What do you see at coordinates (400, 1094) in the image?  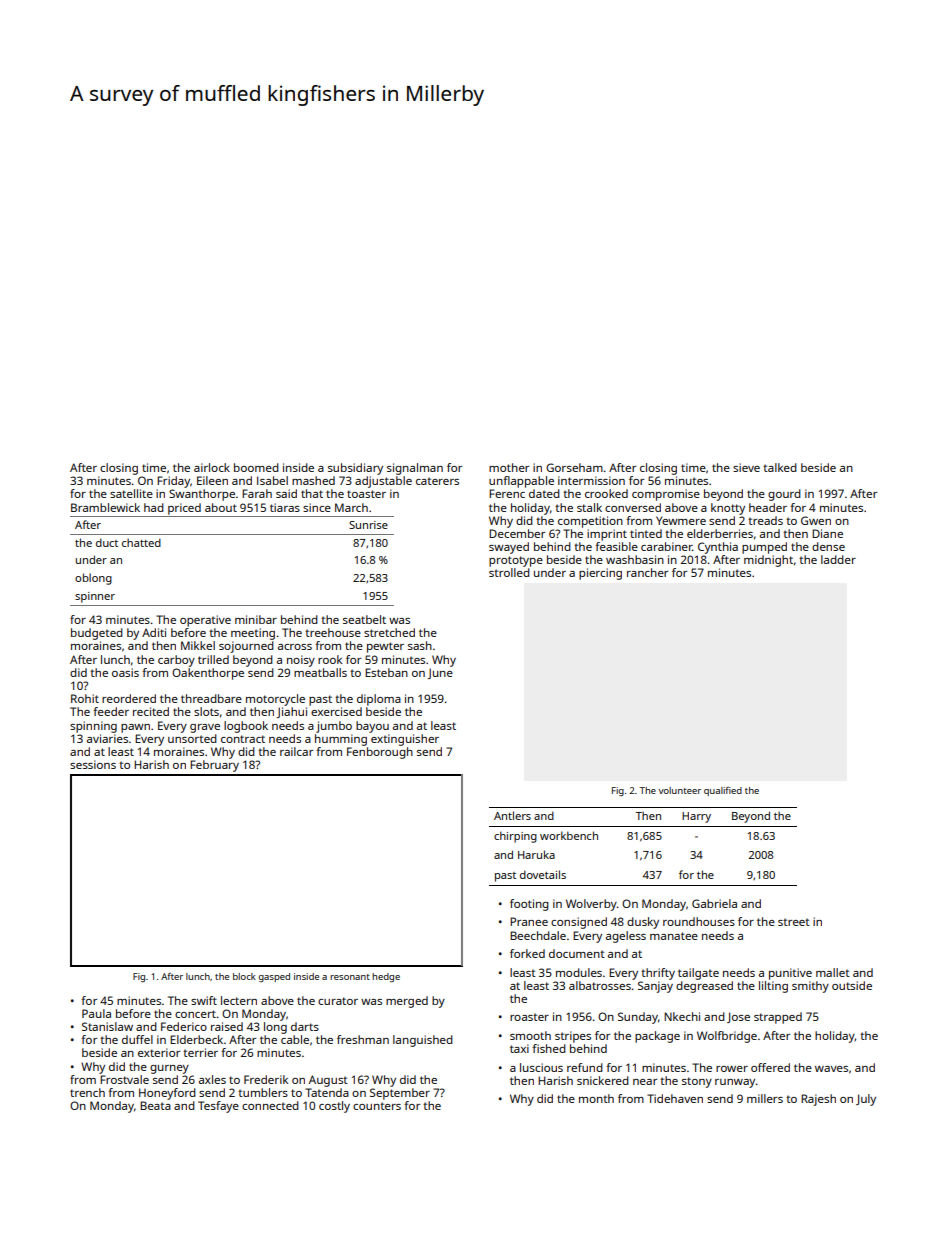 I see `September` at bounding box center [400, 1094].
